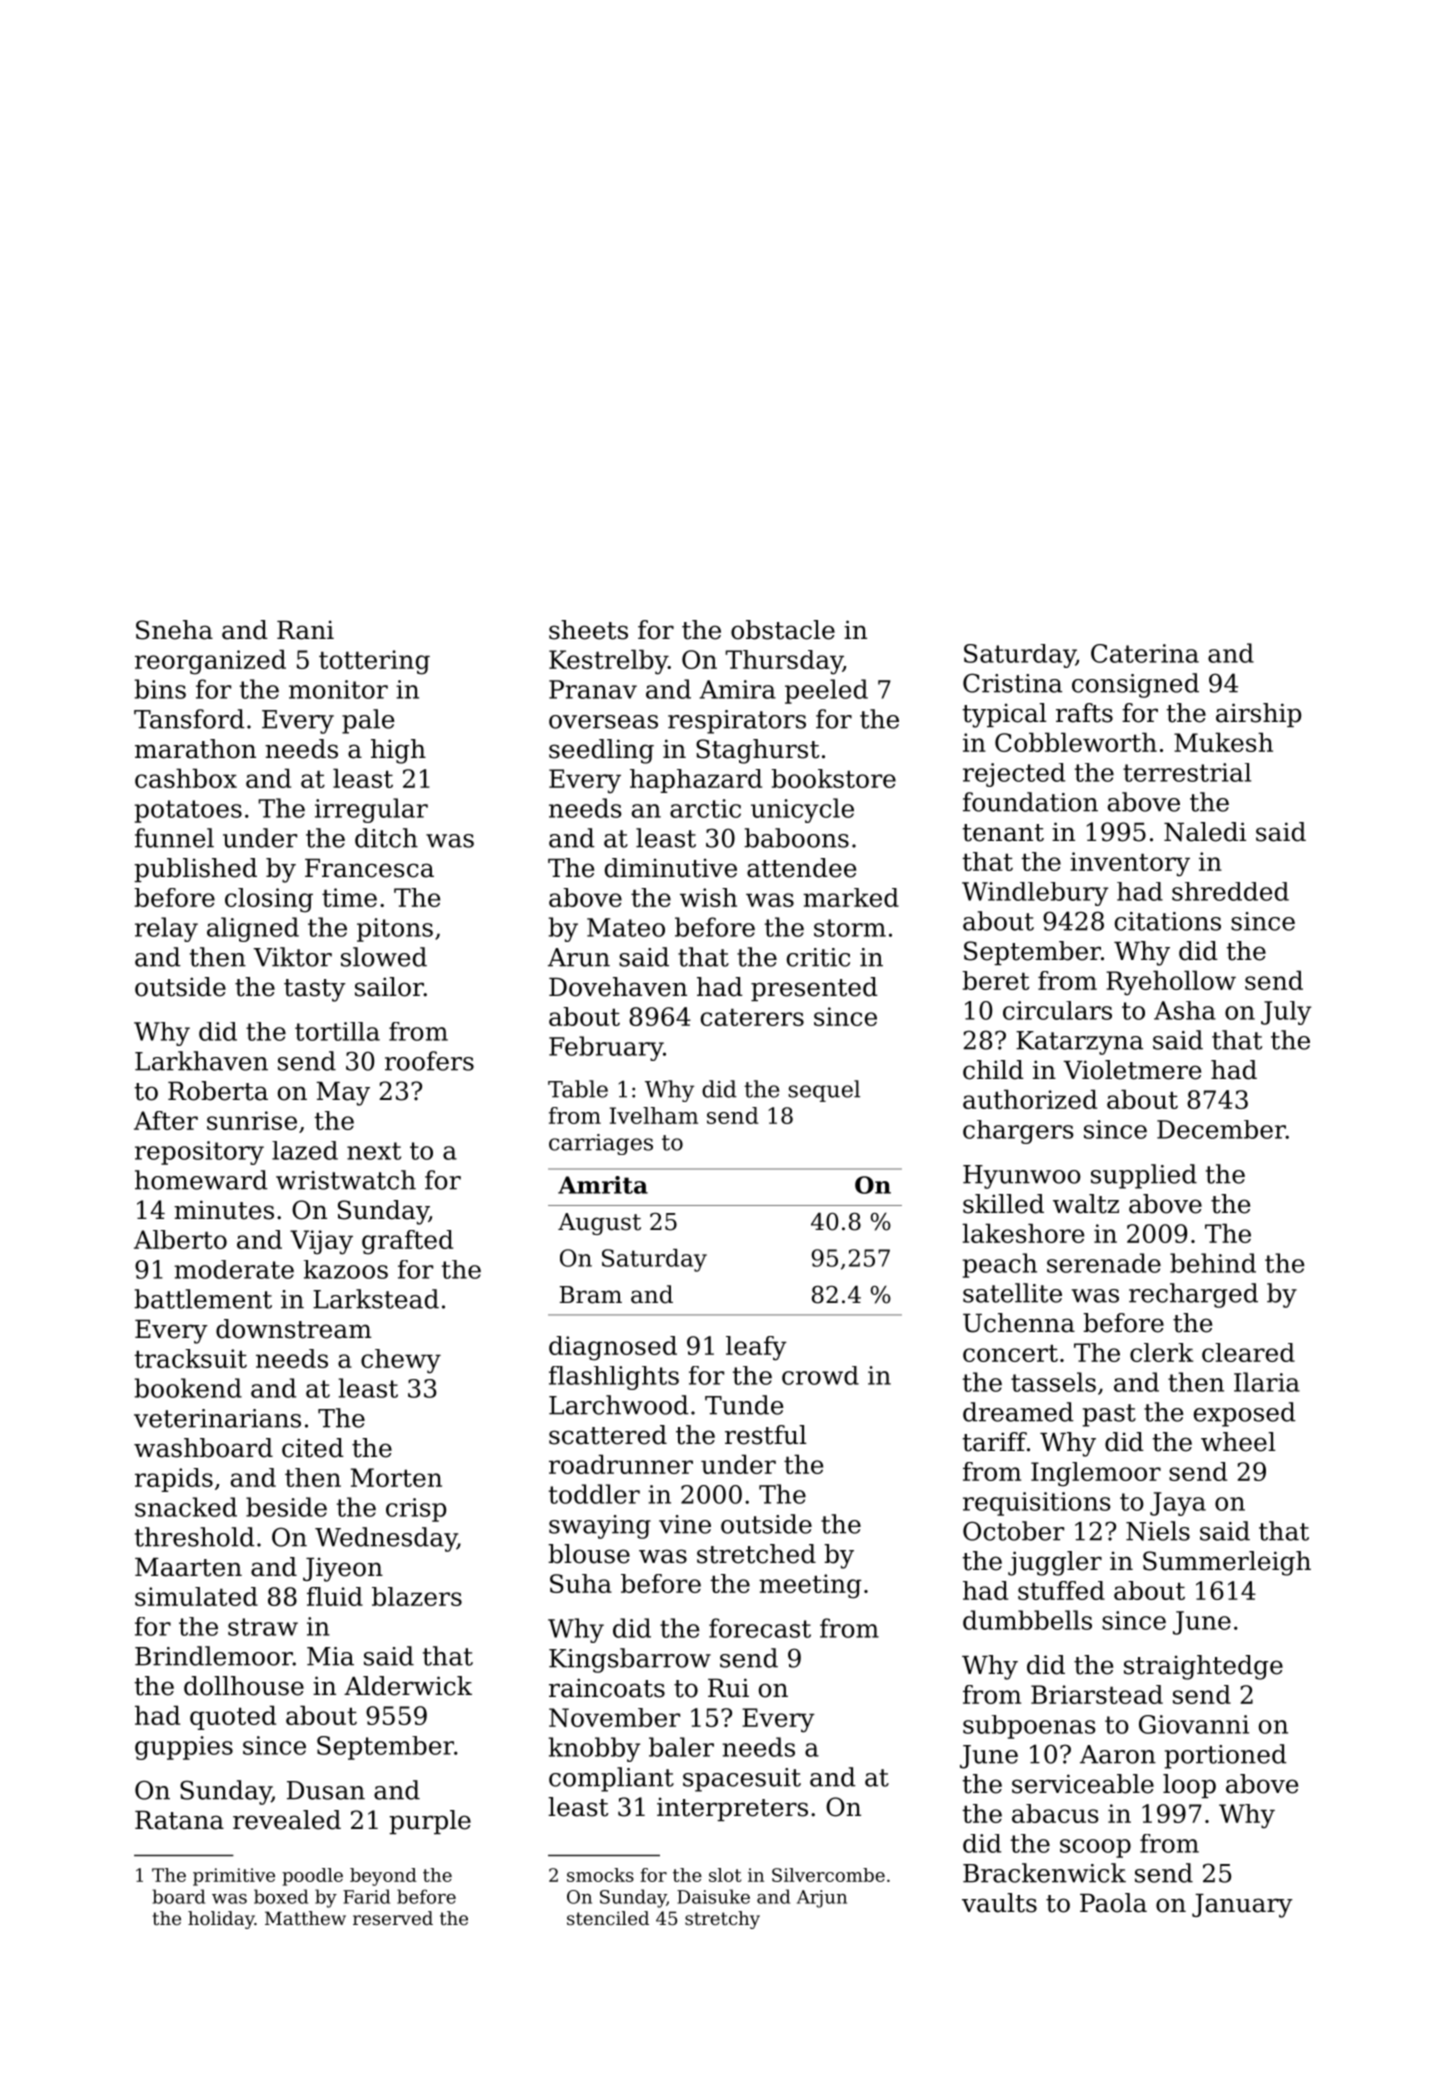 The width and height of the document is (1450, 2100). I want to click on Summerleigh, so click(1227, 1563).
